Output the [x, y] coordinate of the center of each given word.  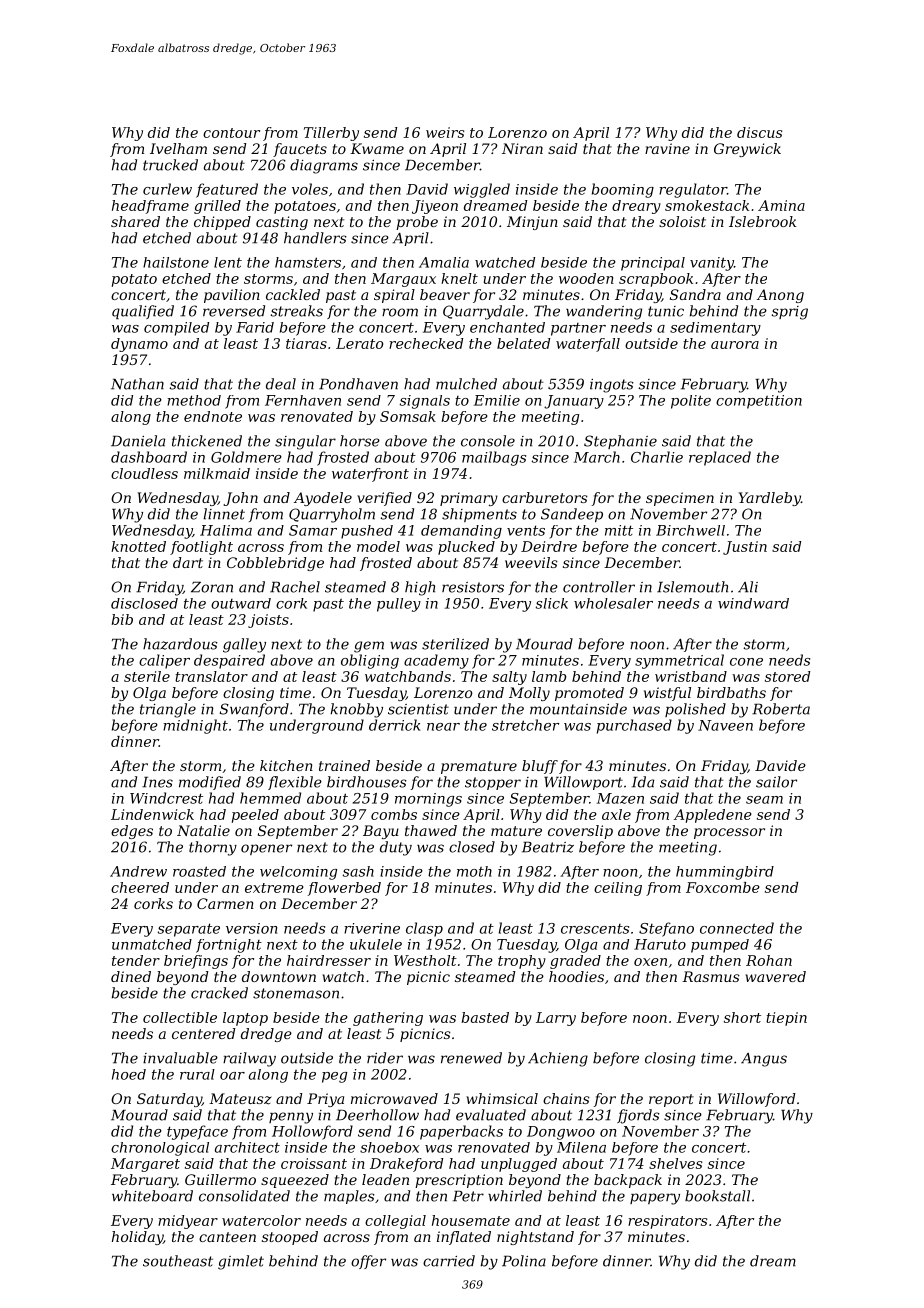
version [251, 928]
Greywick [747, 150]
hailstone [176, 262]
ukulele [376, 944]
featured [227, 190]
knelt [459, 278]
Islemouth [692, 587]
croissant [314, 1163]
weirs [445, 132]
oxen [650, 962]
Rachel [295, 587]
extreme [274, 888]
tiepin [786, 1019]
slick [552, 603]
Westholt [425, 960]
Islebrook [762, 221]
